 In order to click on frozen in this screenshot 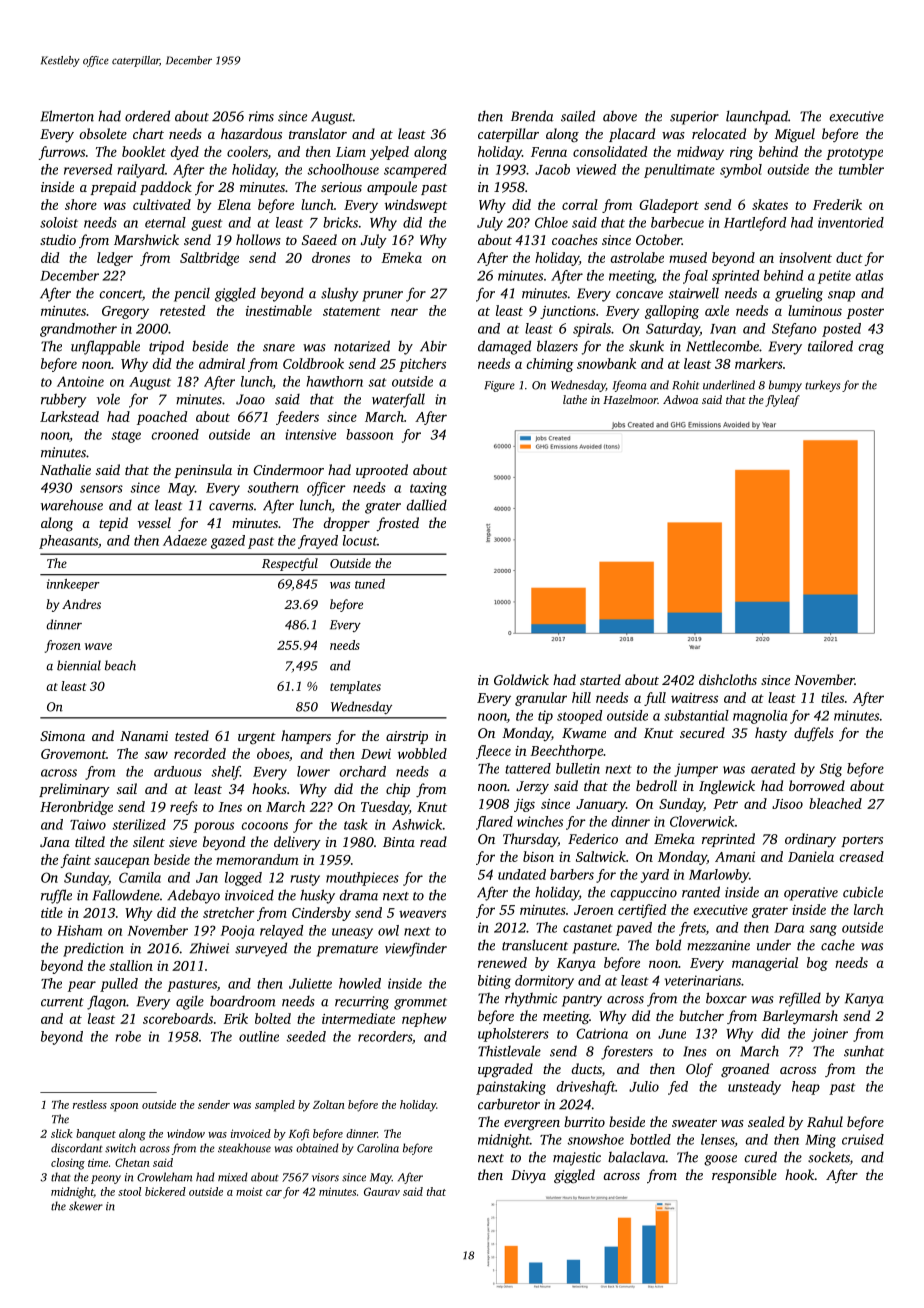, I will do `click(63, 646)`.
